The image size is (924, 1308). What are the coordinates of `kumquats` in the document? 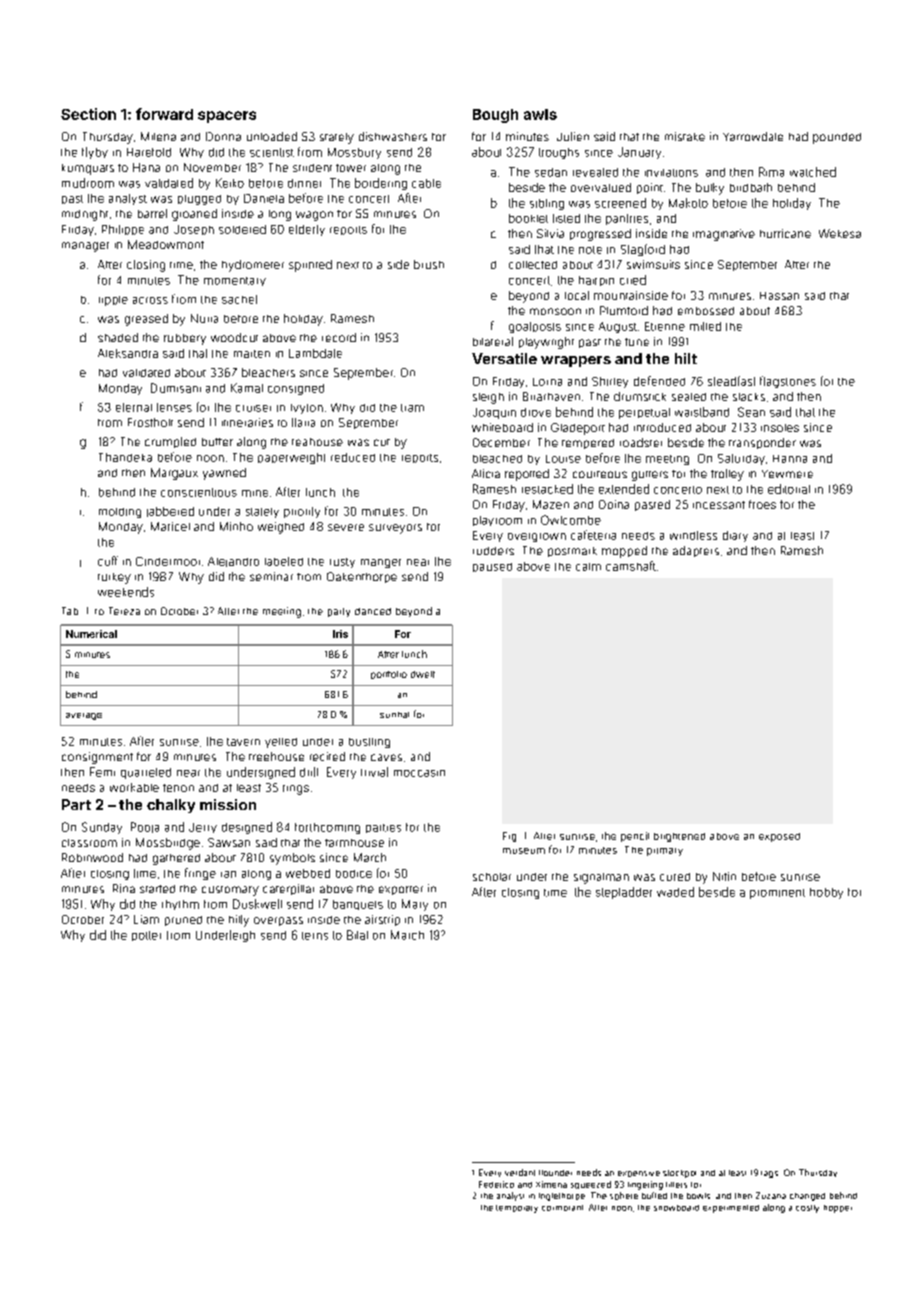 It's located at (88, 169).
